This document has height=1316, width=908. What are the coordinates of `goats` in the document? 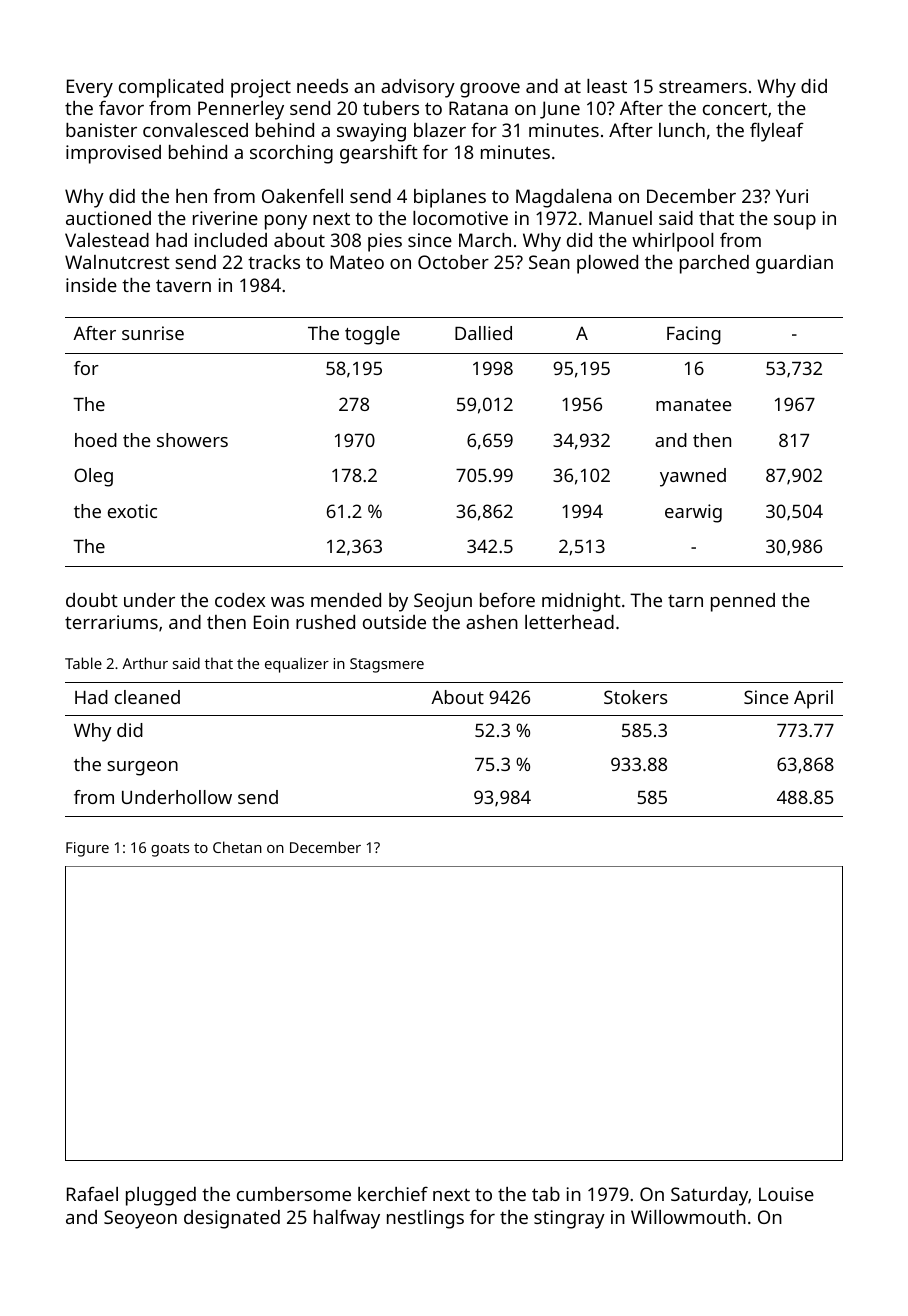 It's located at (170, 850).
